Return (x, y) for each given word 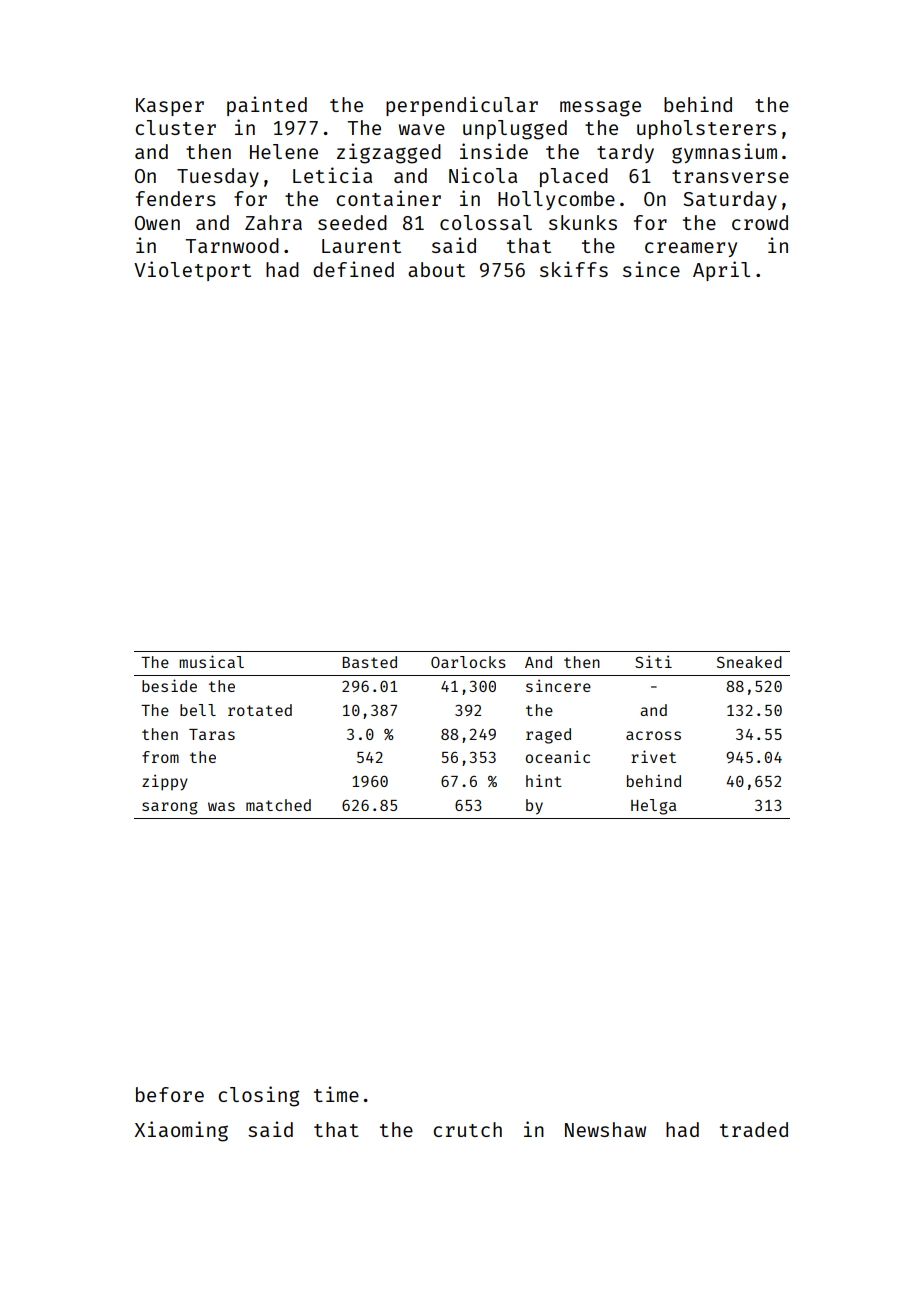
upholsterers (706, 129)
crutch (467, 1129)
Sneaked (749, 662)
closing (258, 1096)
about (436, 269)
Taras (212, 734)
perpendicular (462, 106)
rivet (653, 756)
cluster (175, 127)
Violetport (192, 271)
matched (278, 805)
